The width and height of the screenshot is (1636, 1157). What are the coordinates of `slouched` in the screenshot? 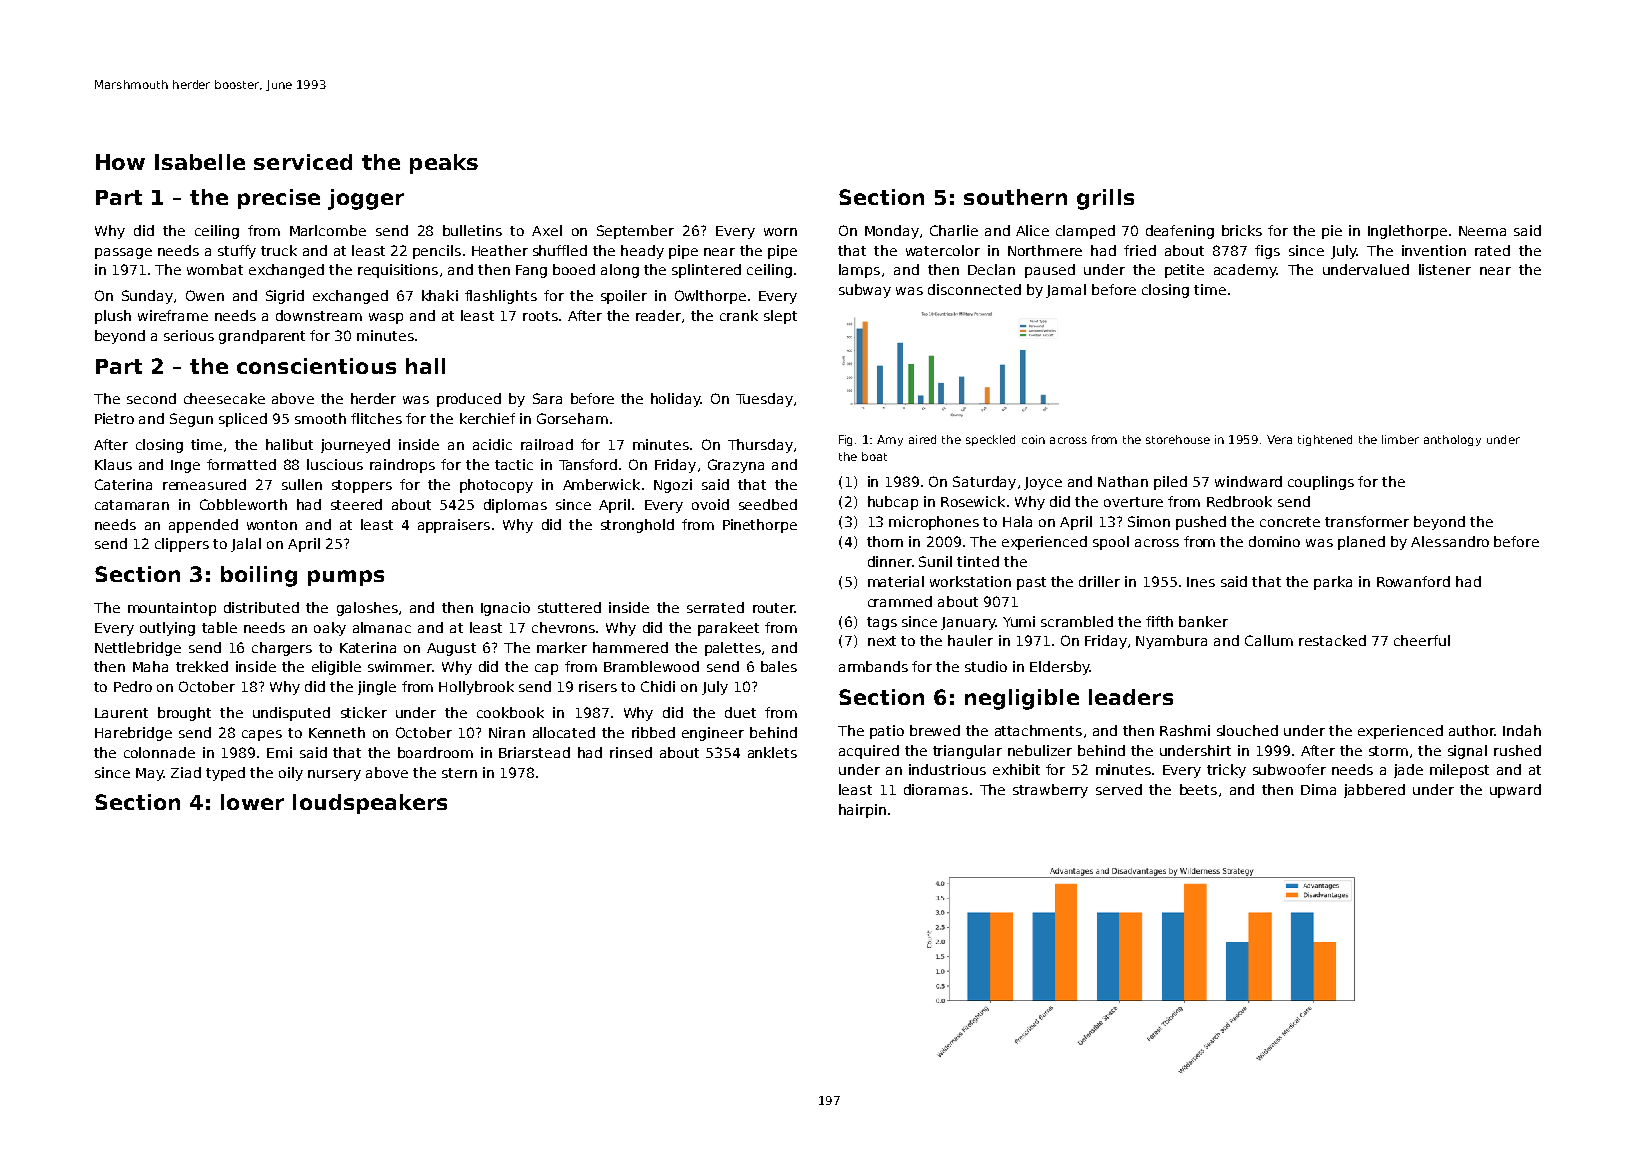 It's located at (1247, 730).
